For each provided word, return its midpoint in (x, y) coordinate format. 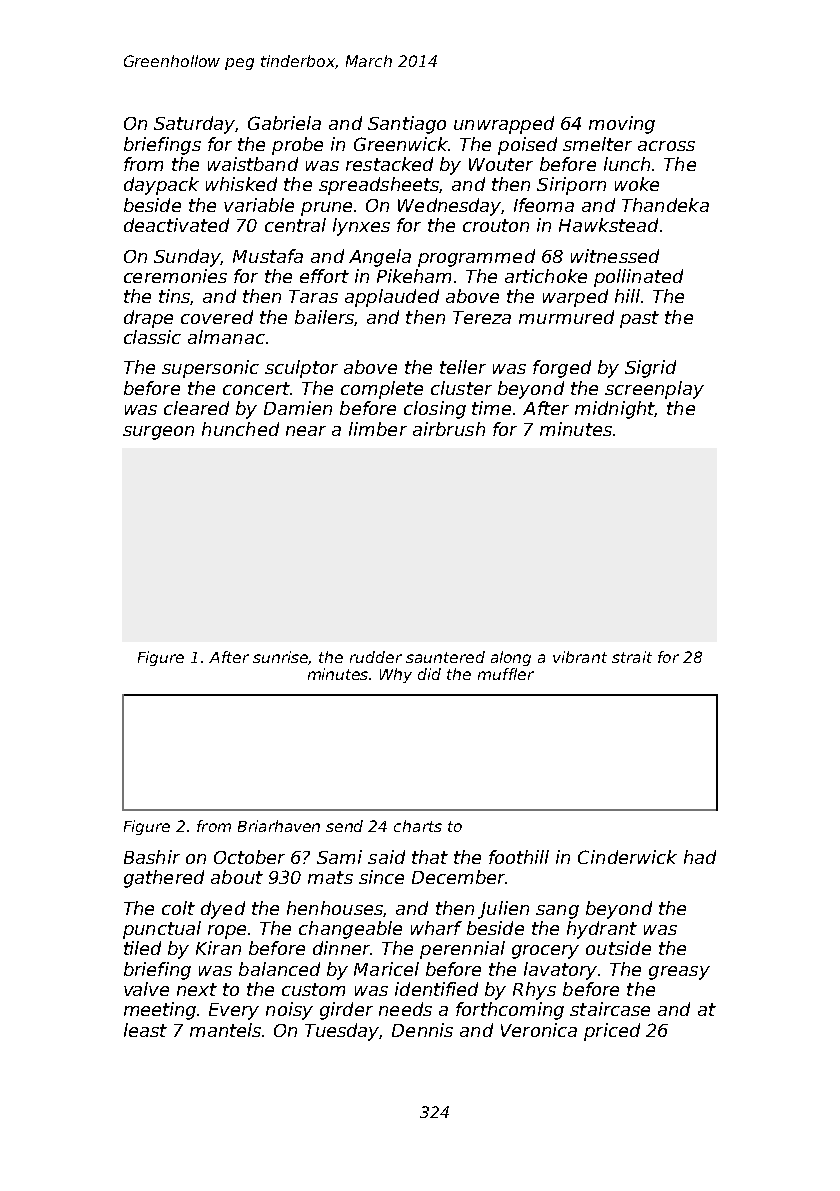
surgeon (158, 433)
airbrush (449, 429)
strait (632, 657)
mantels (225, 1030)
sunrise (281, 658)
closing (435, 410)
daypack (161, 186)
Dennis (422, 1030)
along (511, 658)
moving (622, 125)
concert (256, 388)
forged (562, 369)
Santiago (407, 125)
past (639, 319)
